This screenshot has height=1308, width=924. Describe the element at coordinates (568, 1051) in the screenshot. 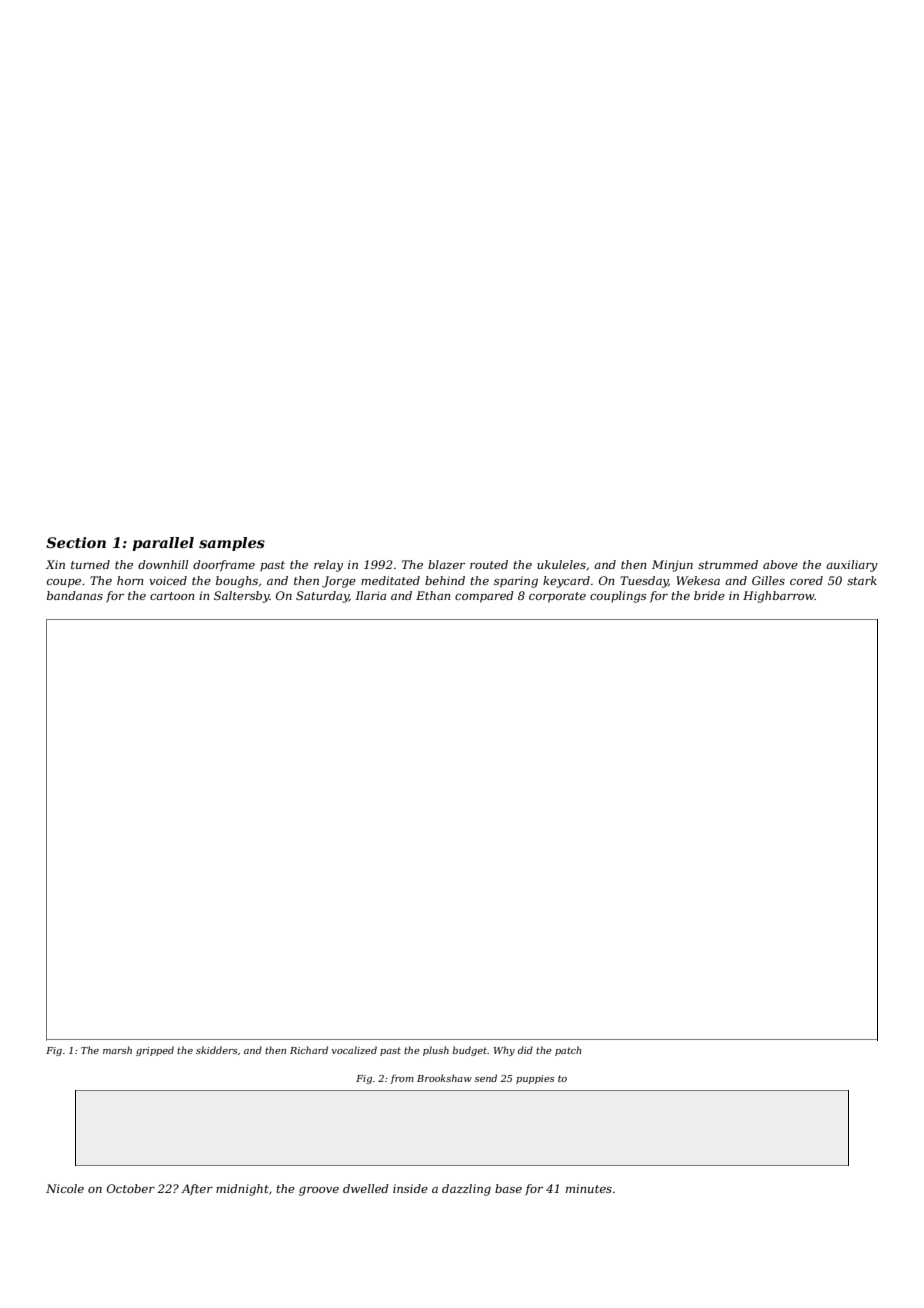

I see `patch` at that location.
